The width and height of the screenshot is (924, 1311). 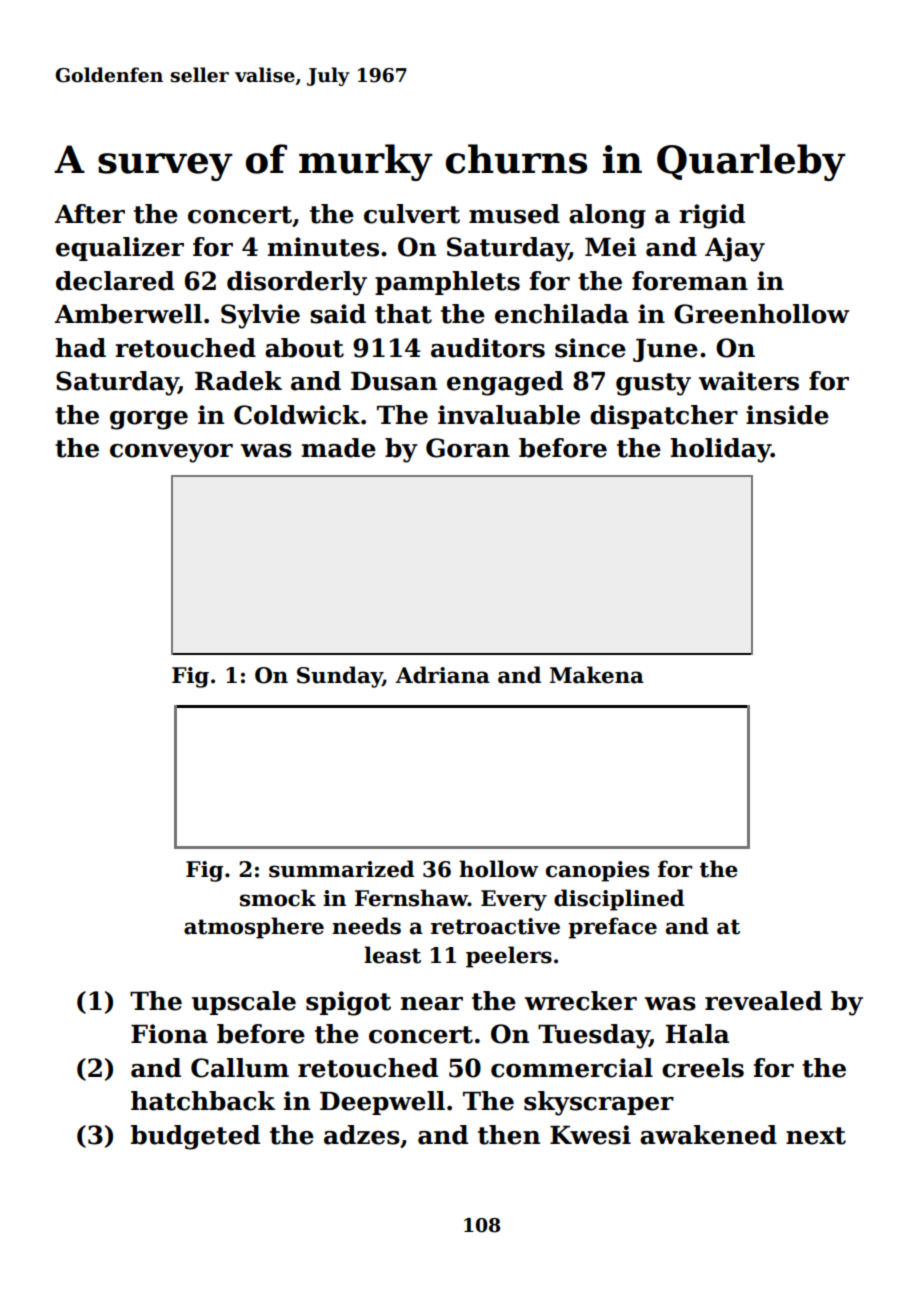 I want to click on mused, so click(x=514, y=214).
